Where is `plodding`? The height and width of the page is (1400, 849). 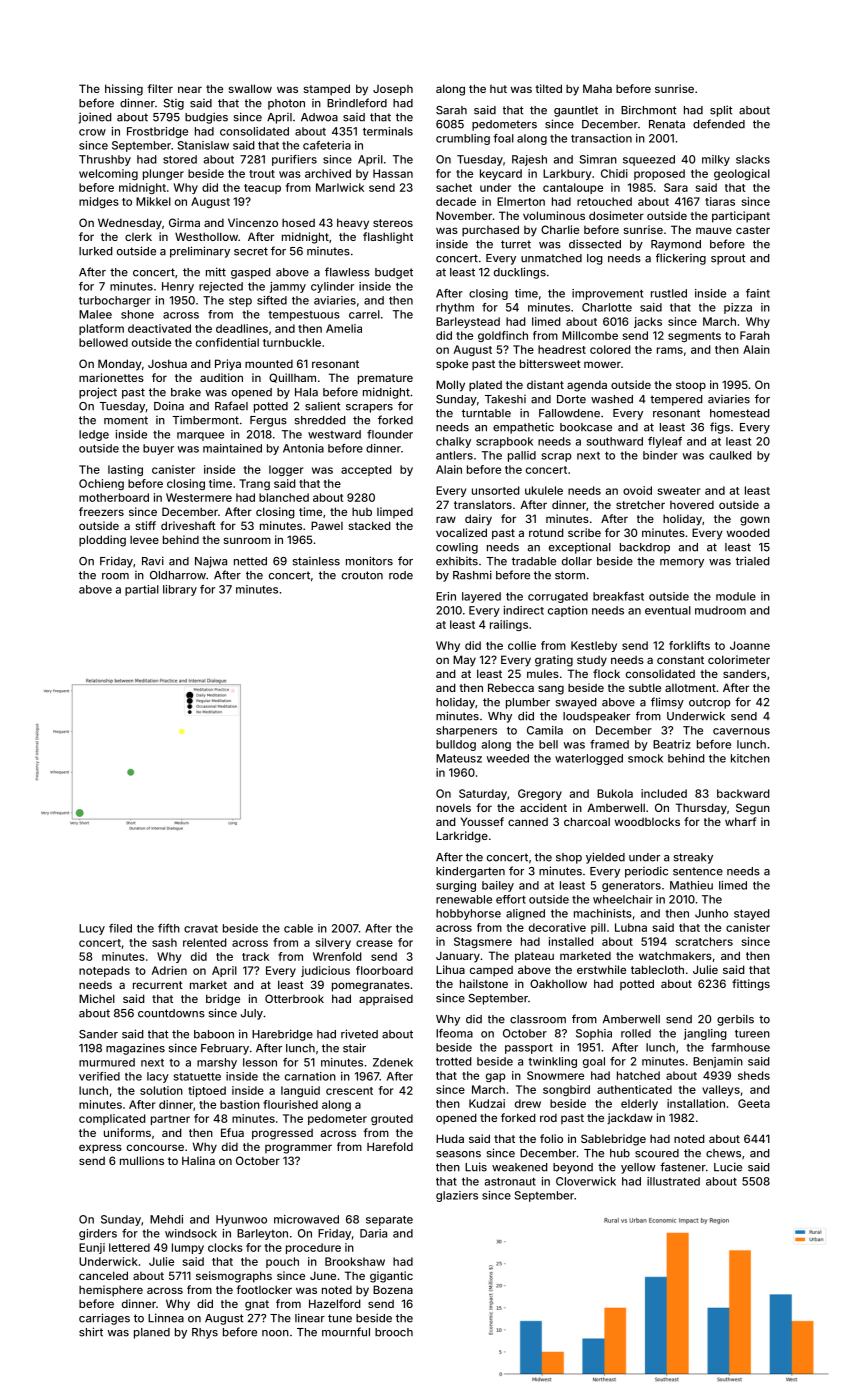
plodding is located at coordinates (102, 541).
